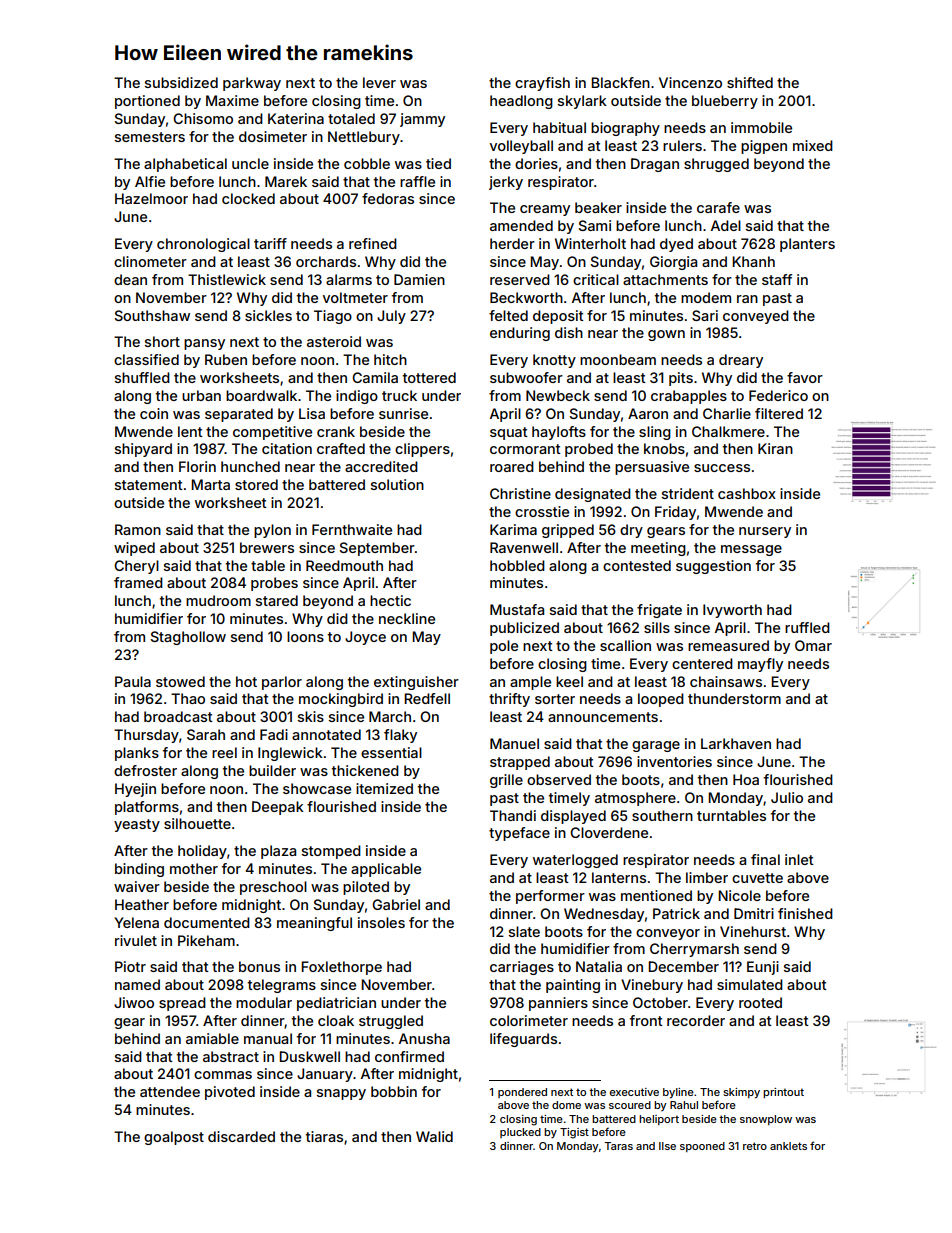 This document has height=1233, width=952. Describe the element at coordinates (661, 700) in the document. I see `looped` at that location.
